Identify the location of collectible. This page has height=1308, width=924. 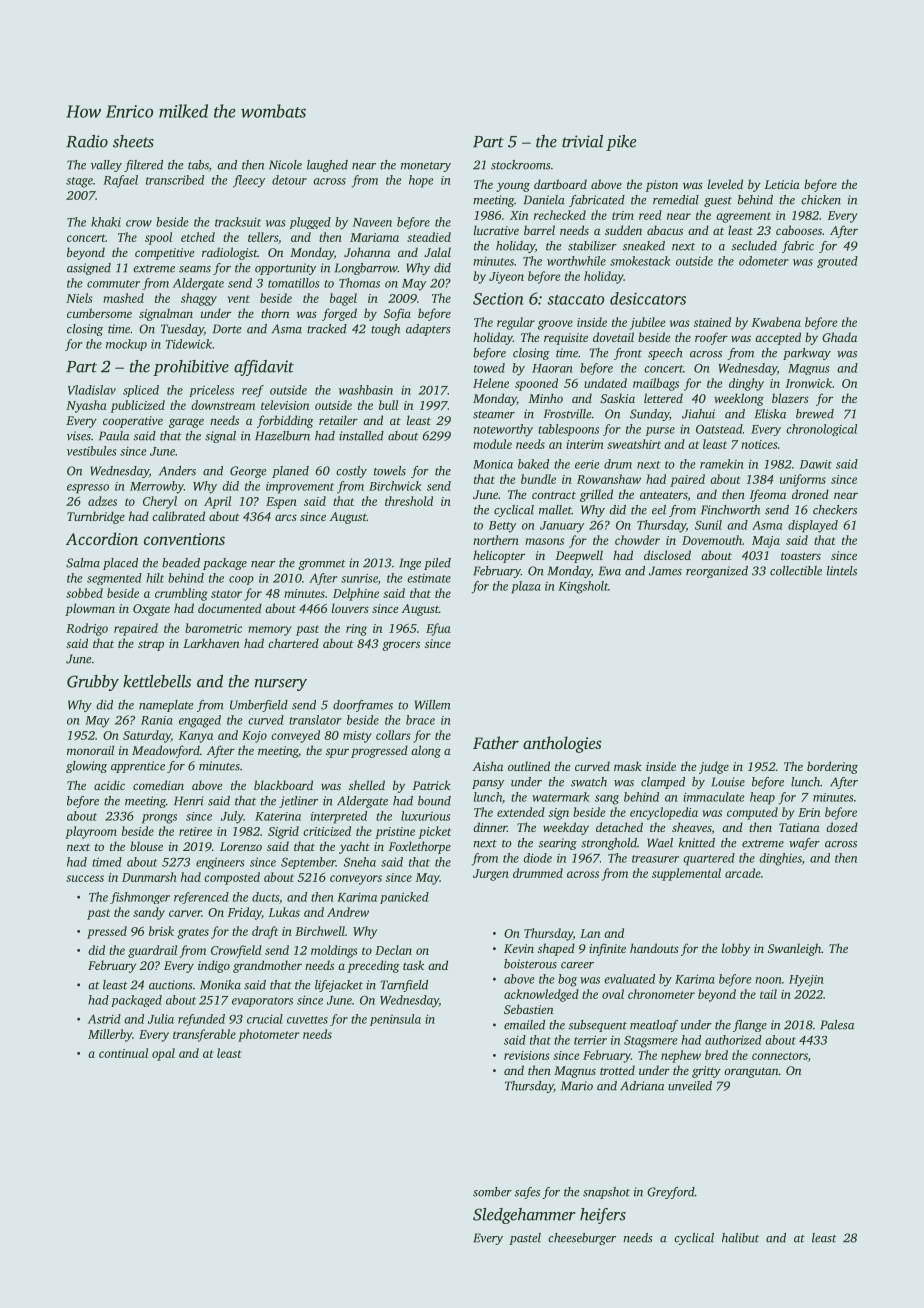
(796, 571).
